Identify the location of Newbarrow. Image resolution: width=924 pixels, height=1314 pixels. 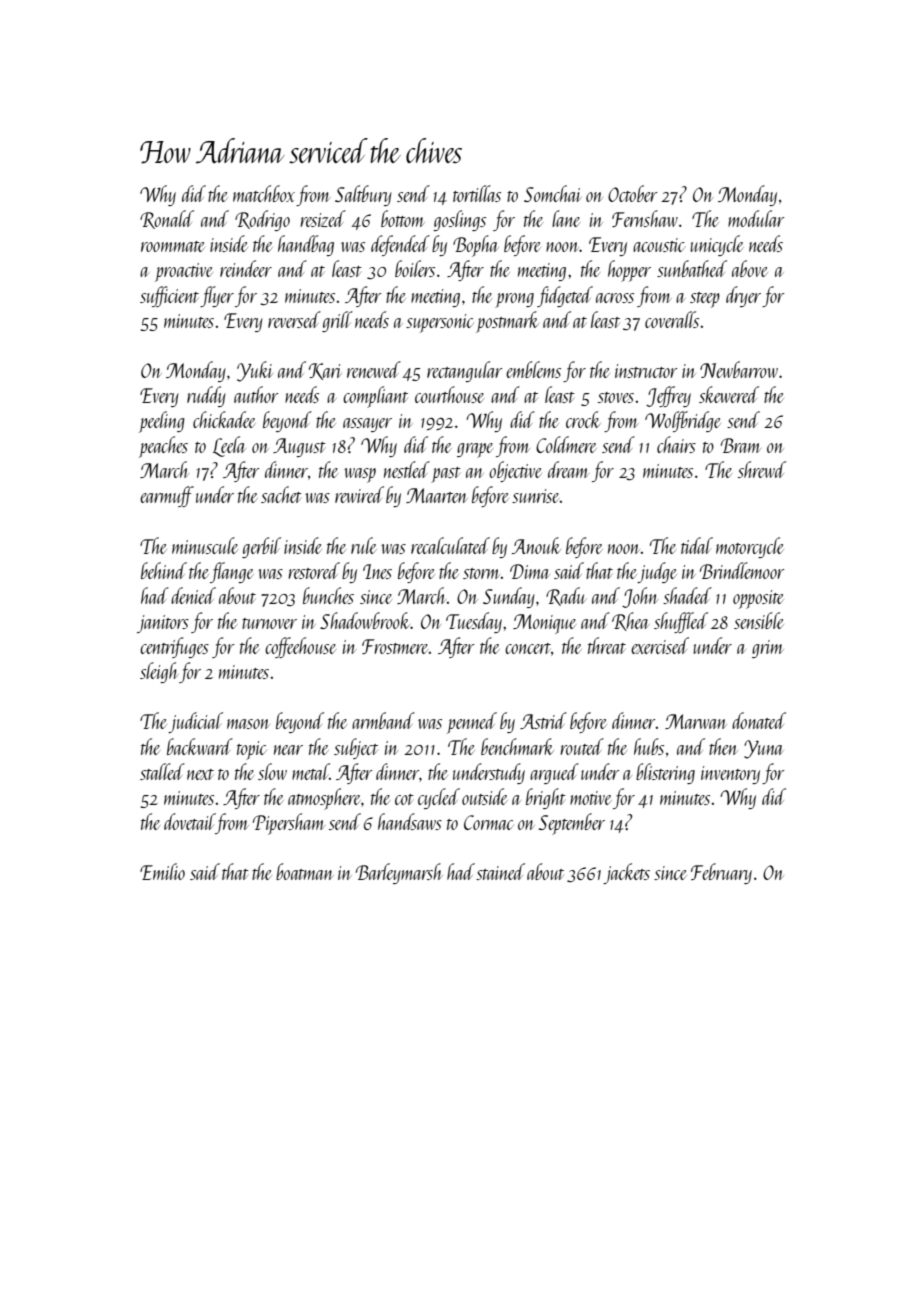
(739, 369).
